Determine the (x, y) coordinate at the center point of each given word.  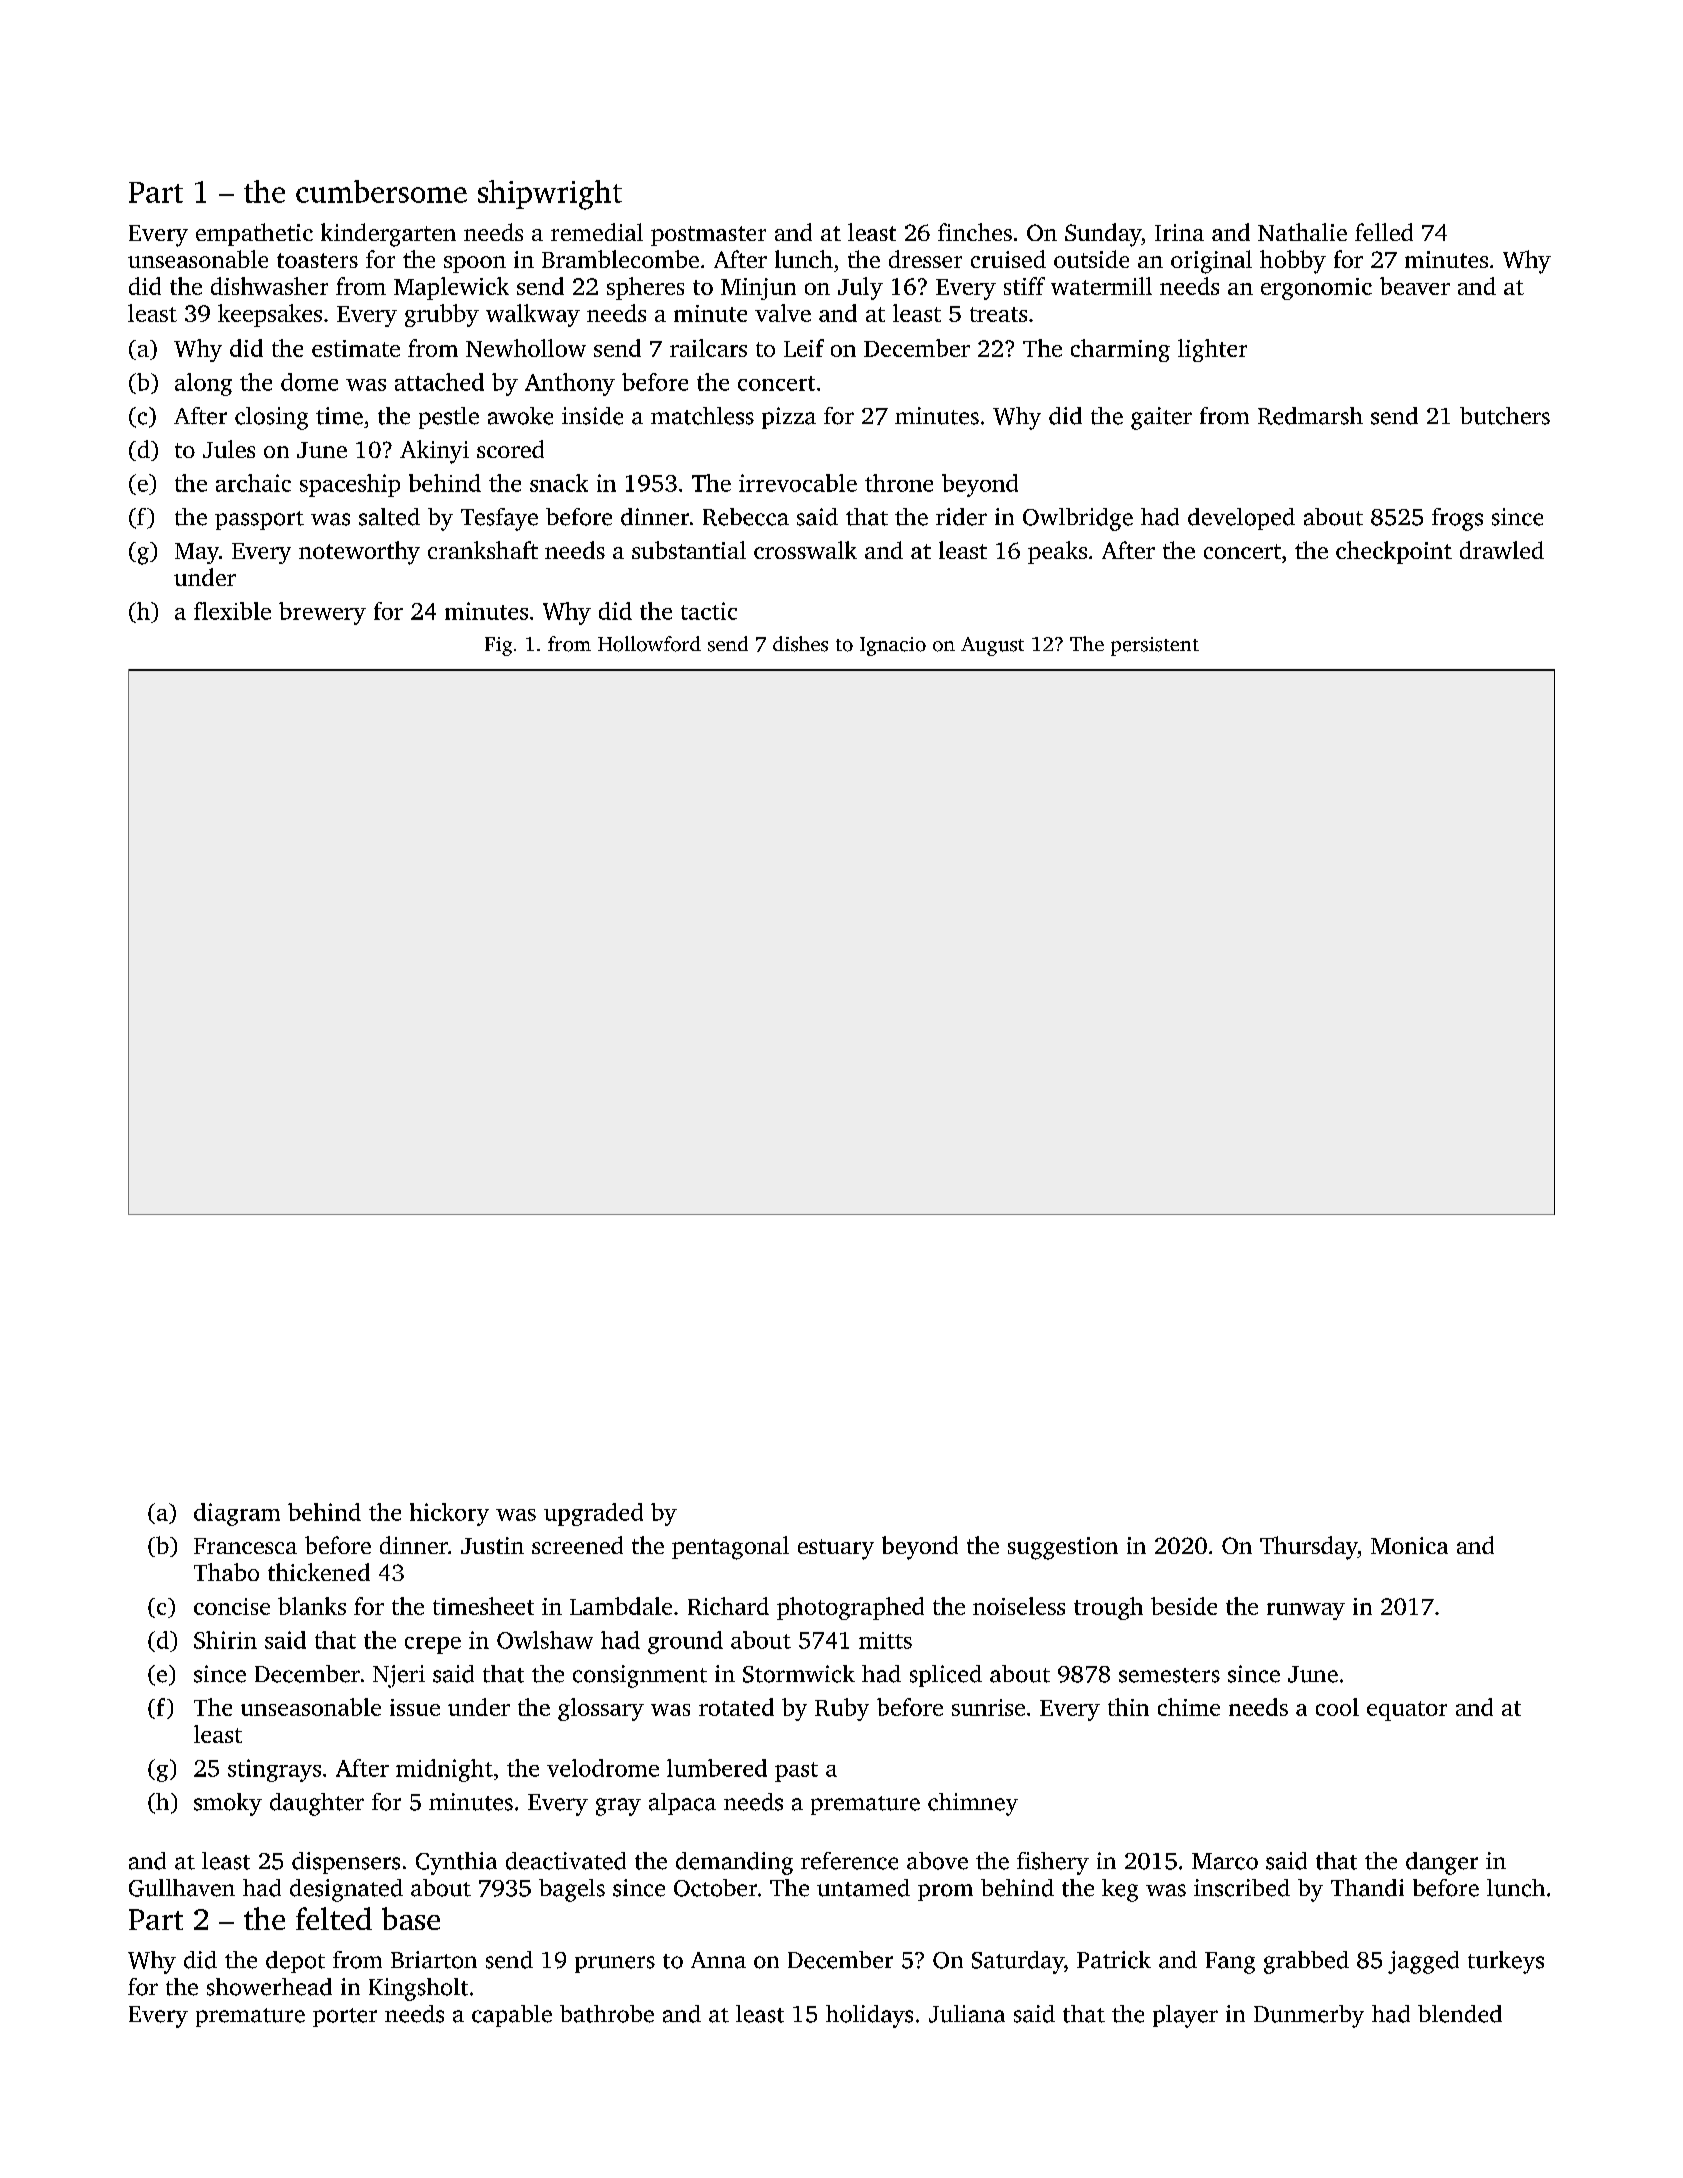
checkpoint (1394, 552)
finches (975, 232)
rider (961, 517)
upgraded (593, 1514)
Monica (1409, 1545)
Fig (498, 646)
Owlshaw (545, 1640)
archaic (253, 483)
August (992, 646)
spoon (475, 264)
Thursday (1309, 1548)
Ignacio (893, 646)
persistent (1155, 646)
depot (295, 1962)
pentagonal (730, 1548)
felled (1384, 232)
